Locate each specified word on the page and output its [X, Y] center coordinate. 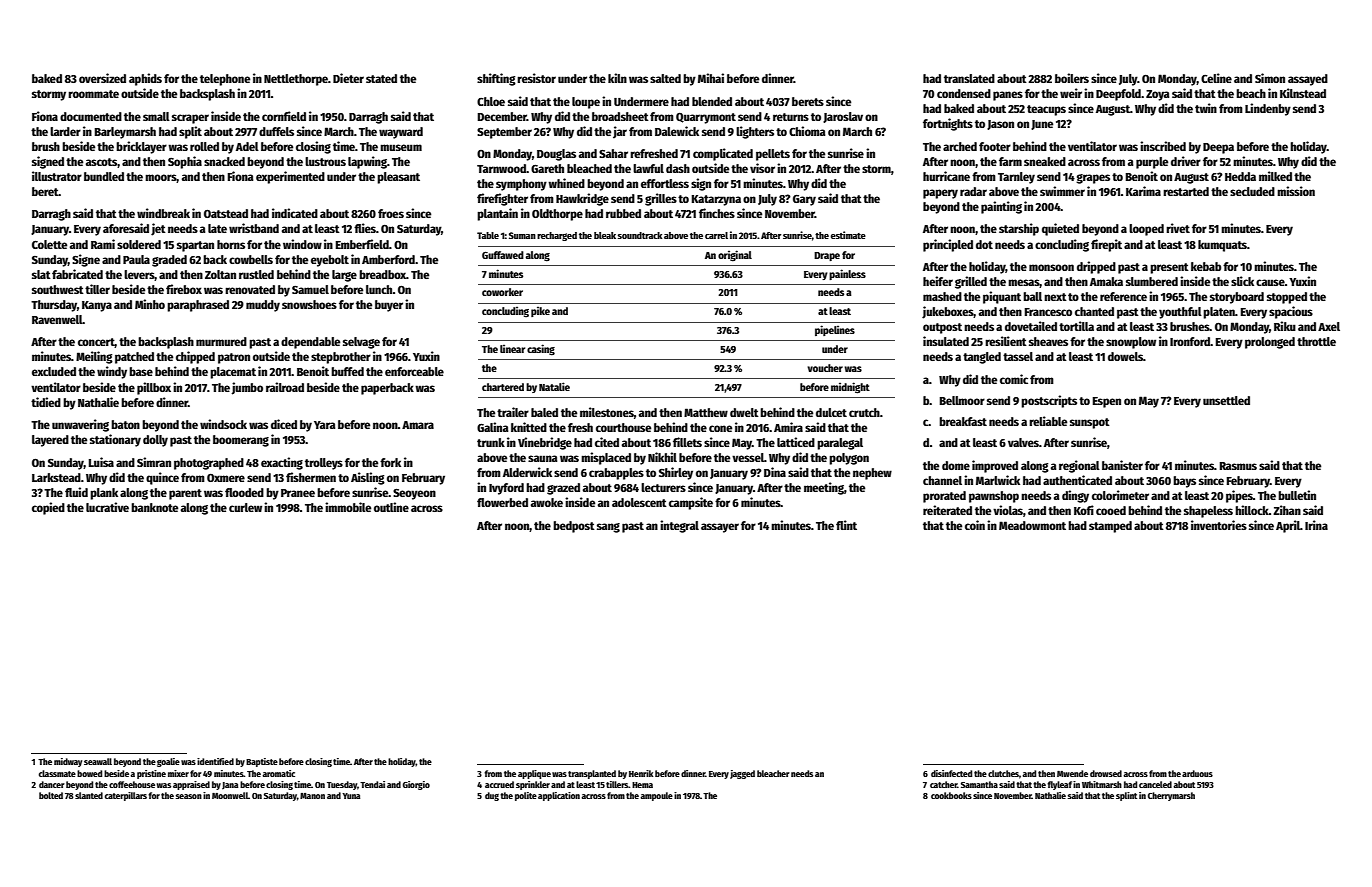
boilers [1072, 78]
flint [846, 525]
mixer [178, 773]
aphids [145, 79]
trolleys [324, 464]
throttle [1316, 341]
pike [540, 311]
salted [665, 78]
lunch [379, 289]
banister [1122, 465]
